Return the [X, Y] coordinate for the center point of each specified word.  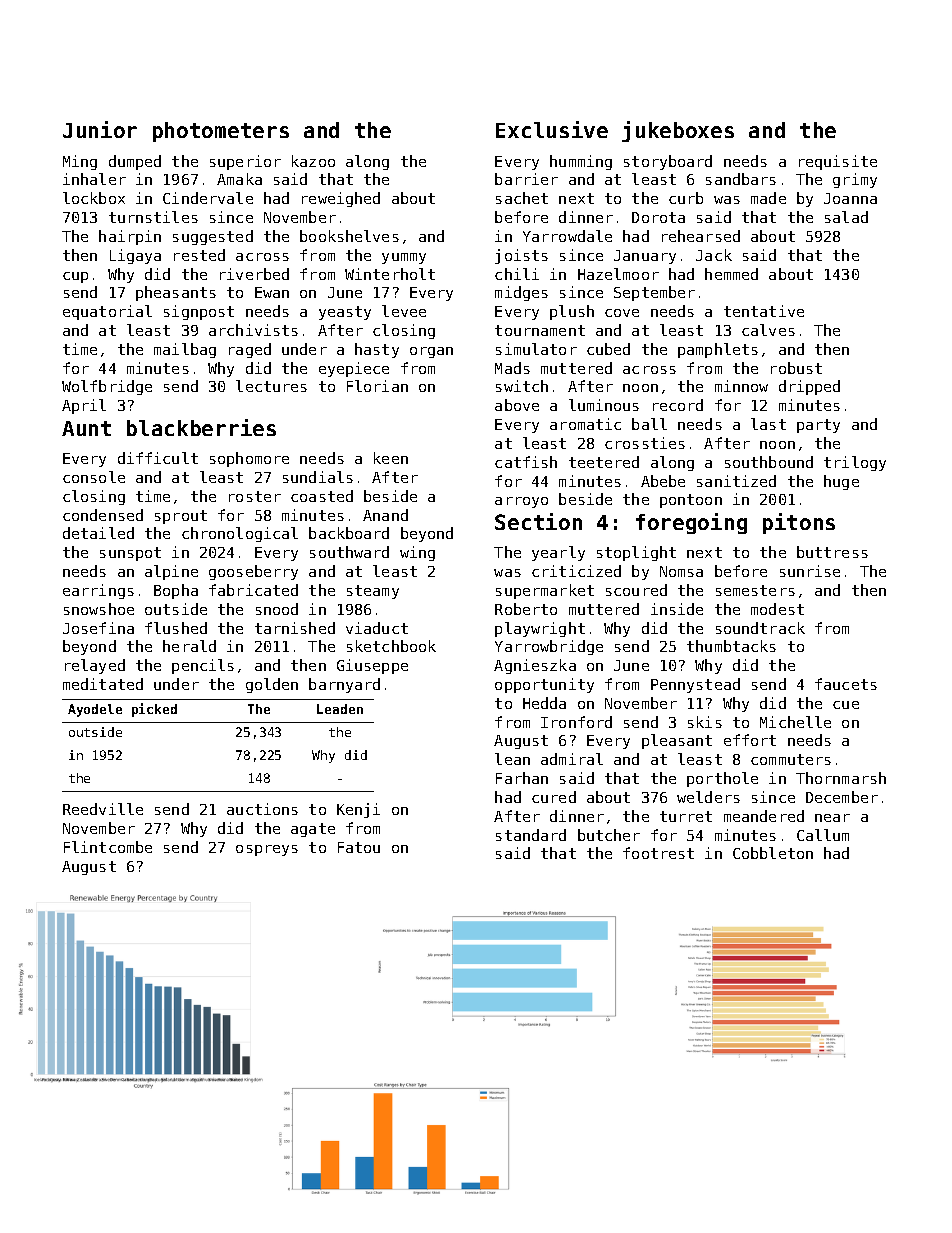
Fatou [359, 847]
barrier [526, 179]
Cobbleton [773, 853]
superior [245, 162]
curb [686, 198]
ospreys [267, 850]
